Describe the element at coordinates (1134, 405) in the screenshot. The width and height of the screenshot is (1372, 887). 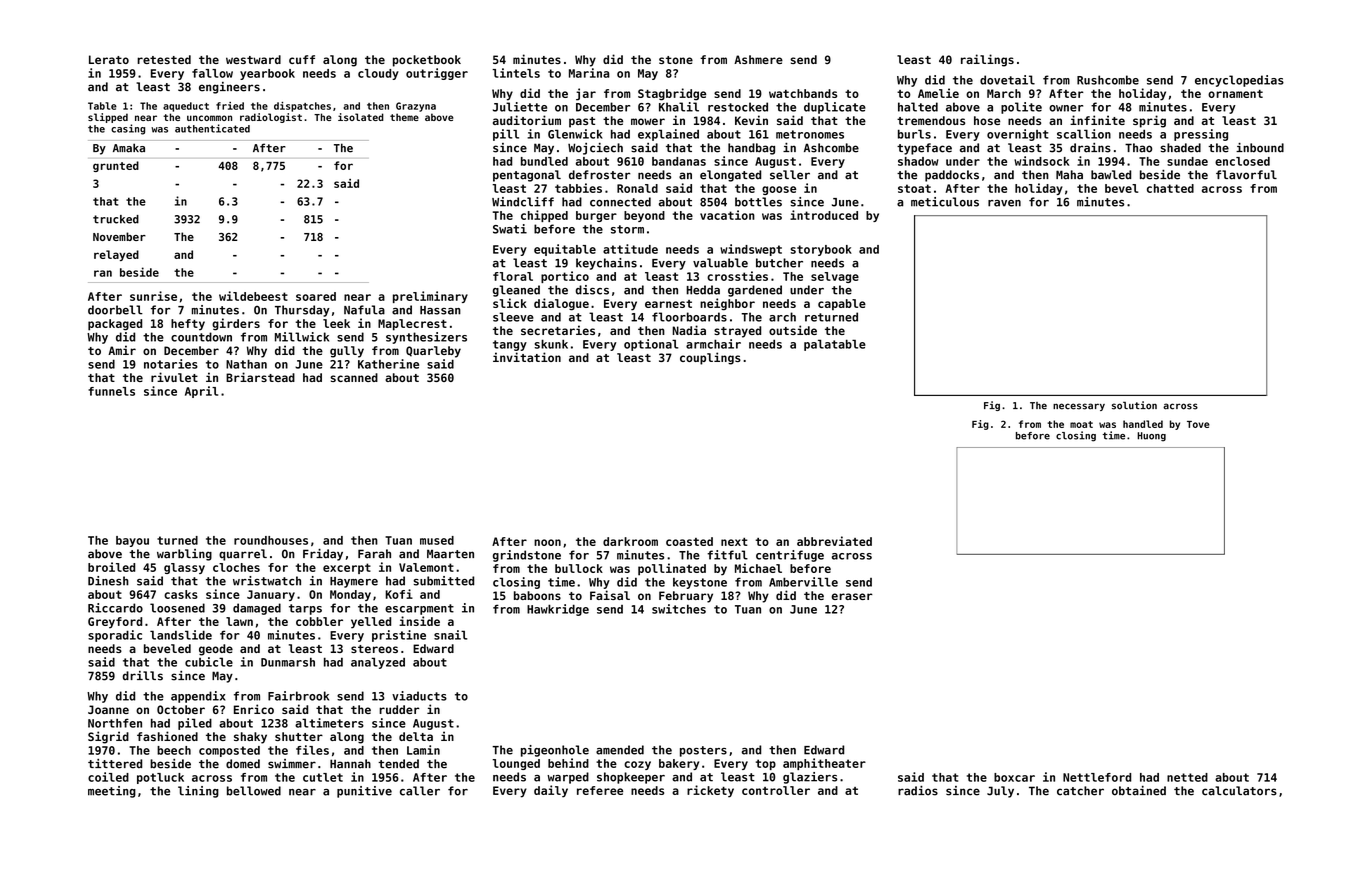
I see `solution` at that location.
